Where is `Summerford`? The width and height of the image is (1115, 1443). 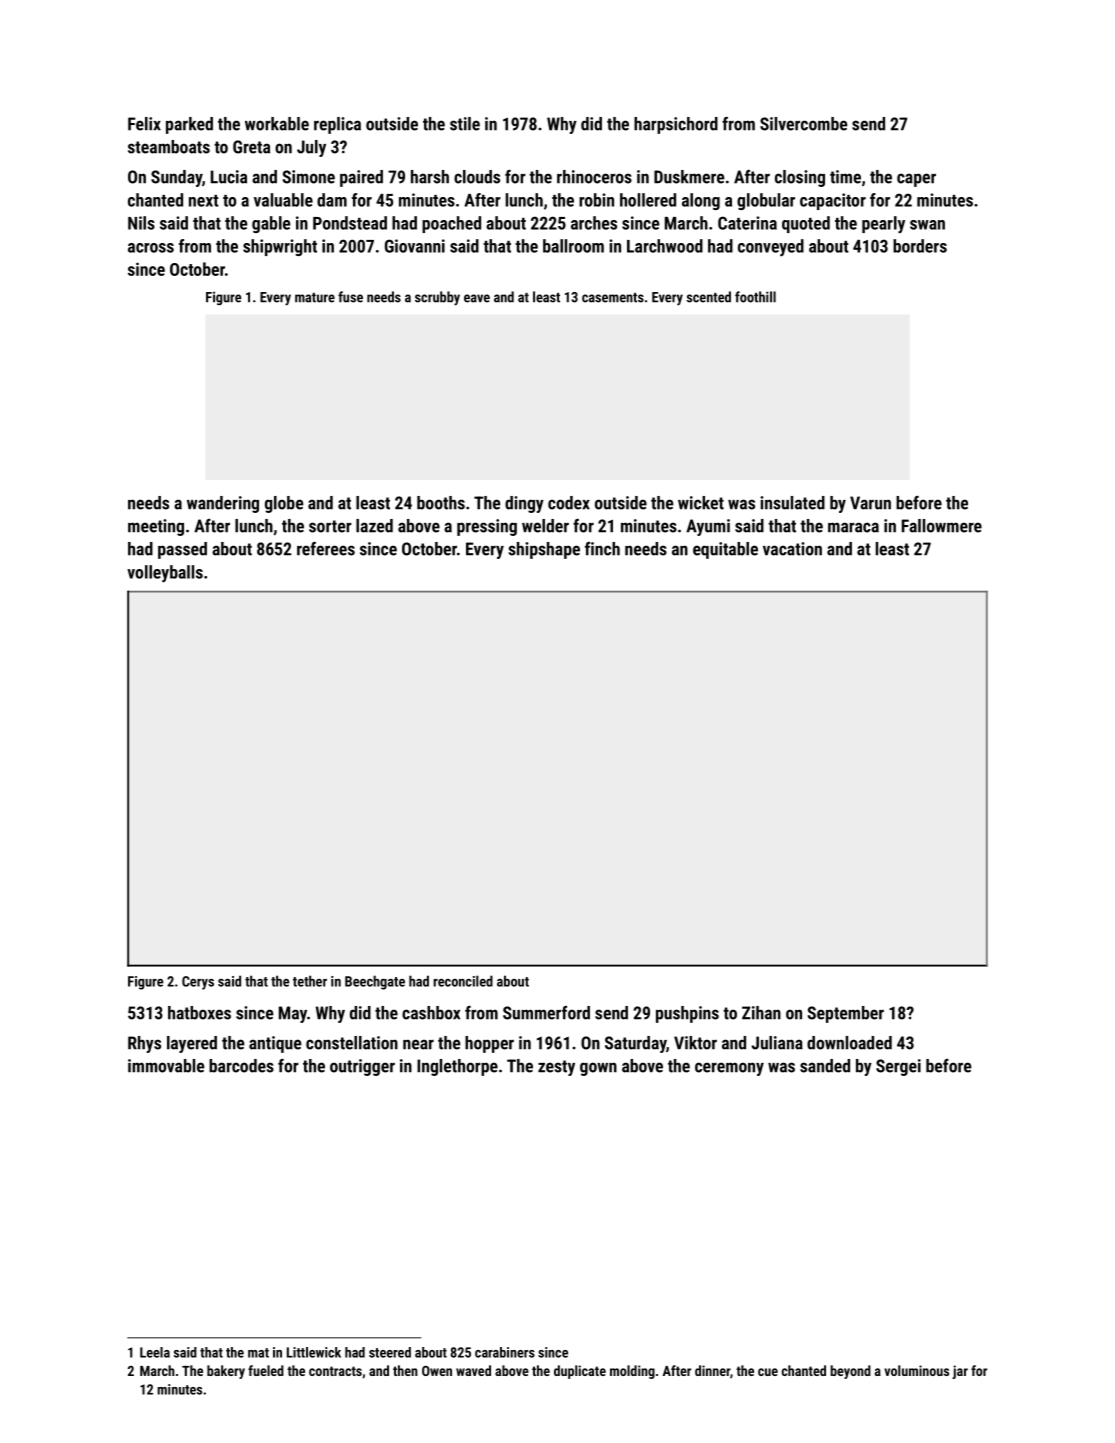
Summerford is located at coordinates (546, 1013).
